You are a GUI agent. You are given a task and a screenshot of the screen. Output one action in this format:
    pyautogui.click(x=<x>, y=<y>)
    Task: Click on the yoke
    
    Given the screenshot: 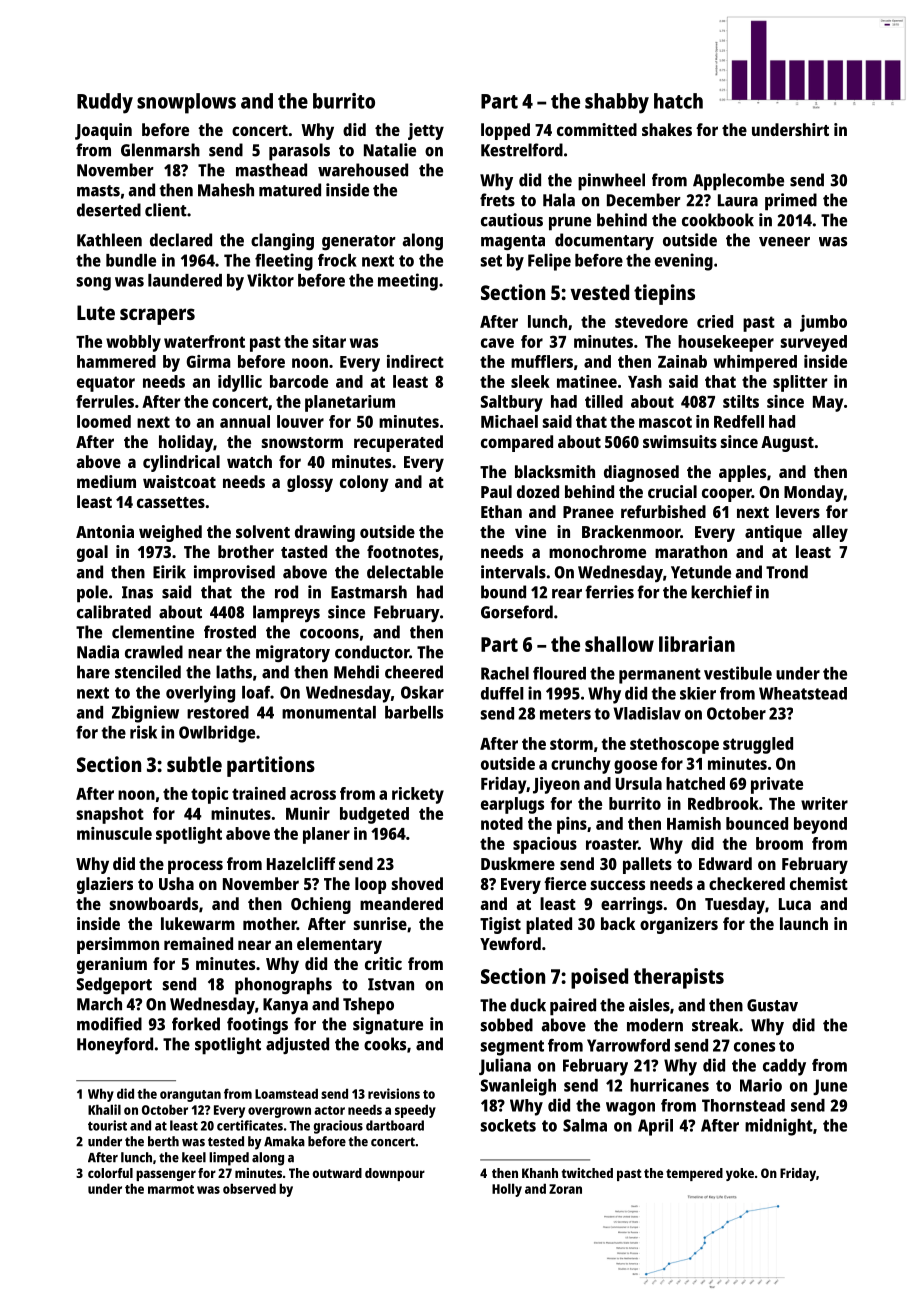 What is the action you would take?
    pyautogui.click(x=740, y=1174)
